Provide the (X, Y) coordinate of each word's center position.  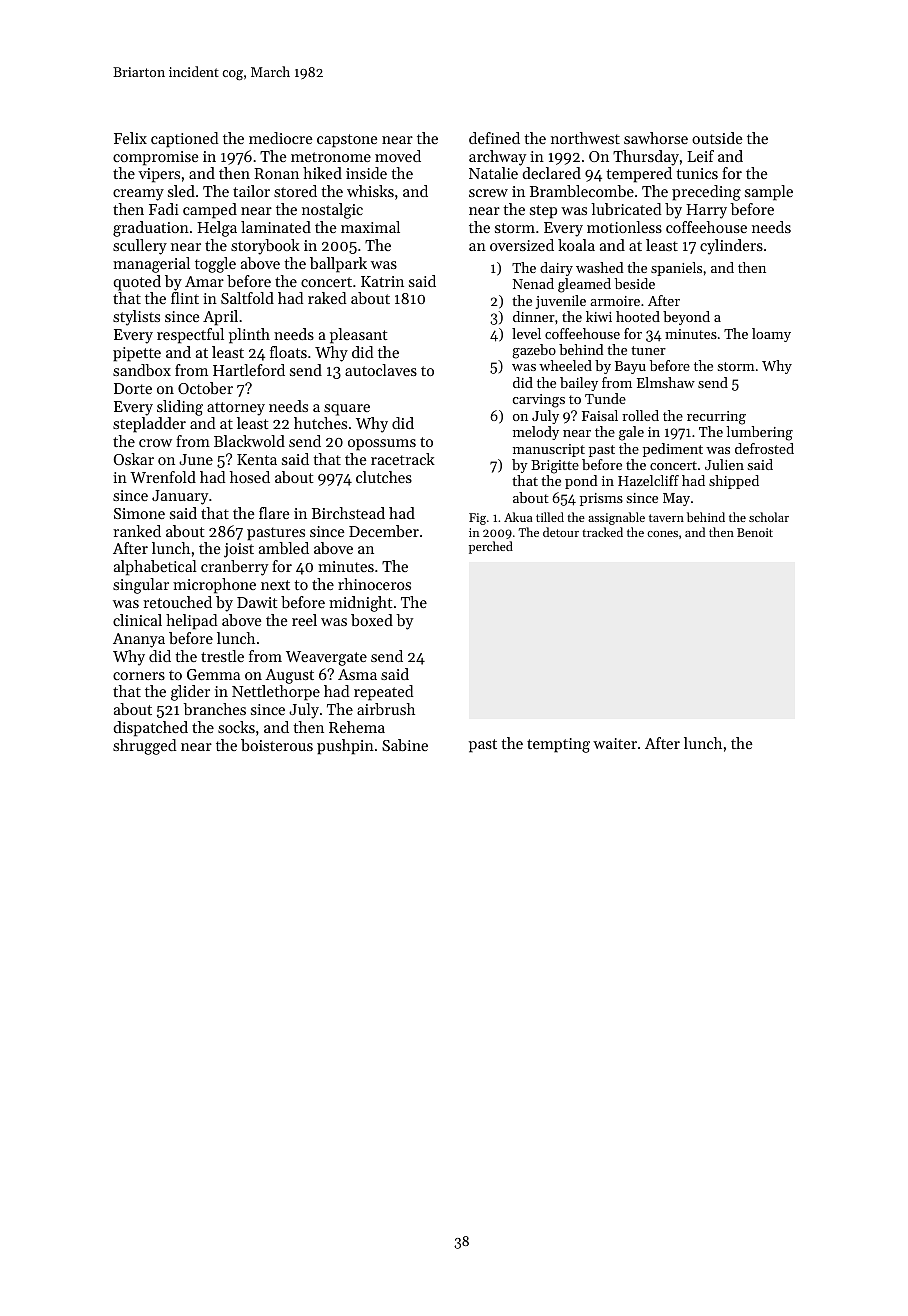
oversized (522, 245)
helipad (192, 622)
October (205, 388)
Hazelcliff (648, 480)
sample (769, 193)
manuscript (549, 450)
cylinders (731, 247)
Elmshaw (666, 382)
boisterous (277, 745)
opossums (382, 445)
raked (327, 298)
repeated (384, 693)
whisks (370, 191)
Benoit (755, 532)
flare (274, 513)
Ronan (276, 173)
